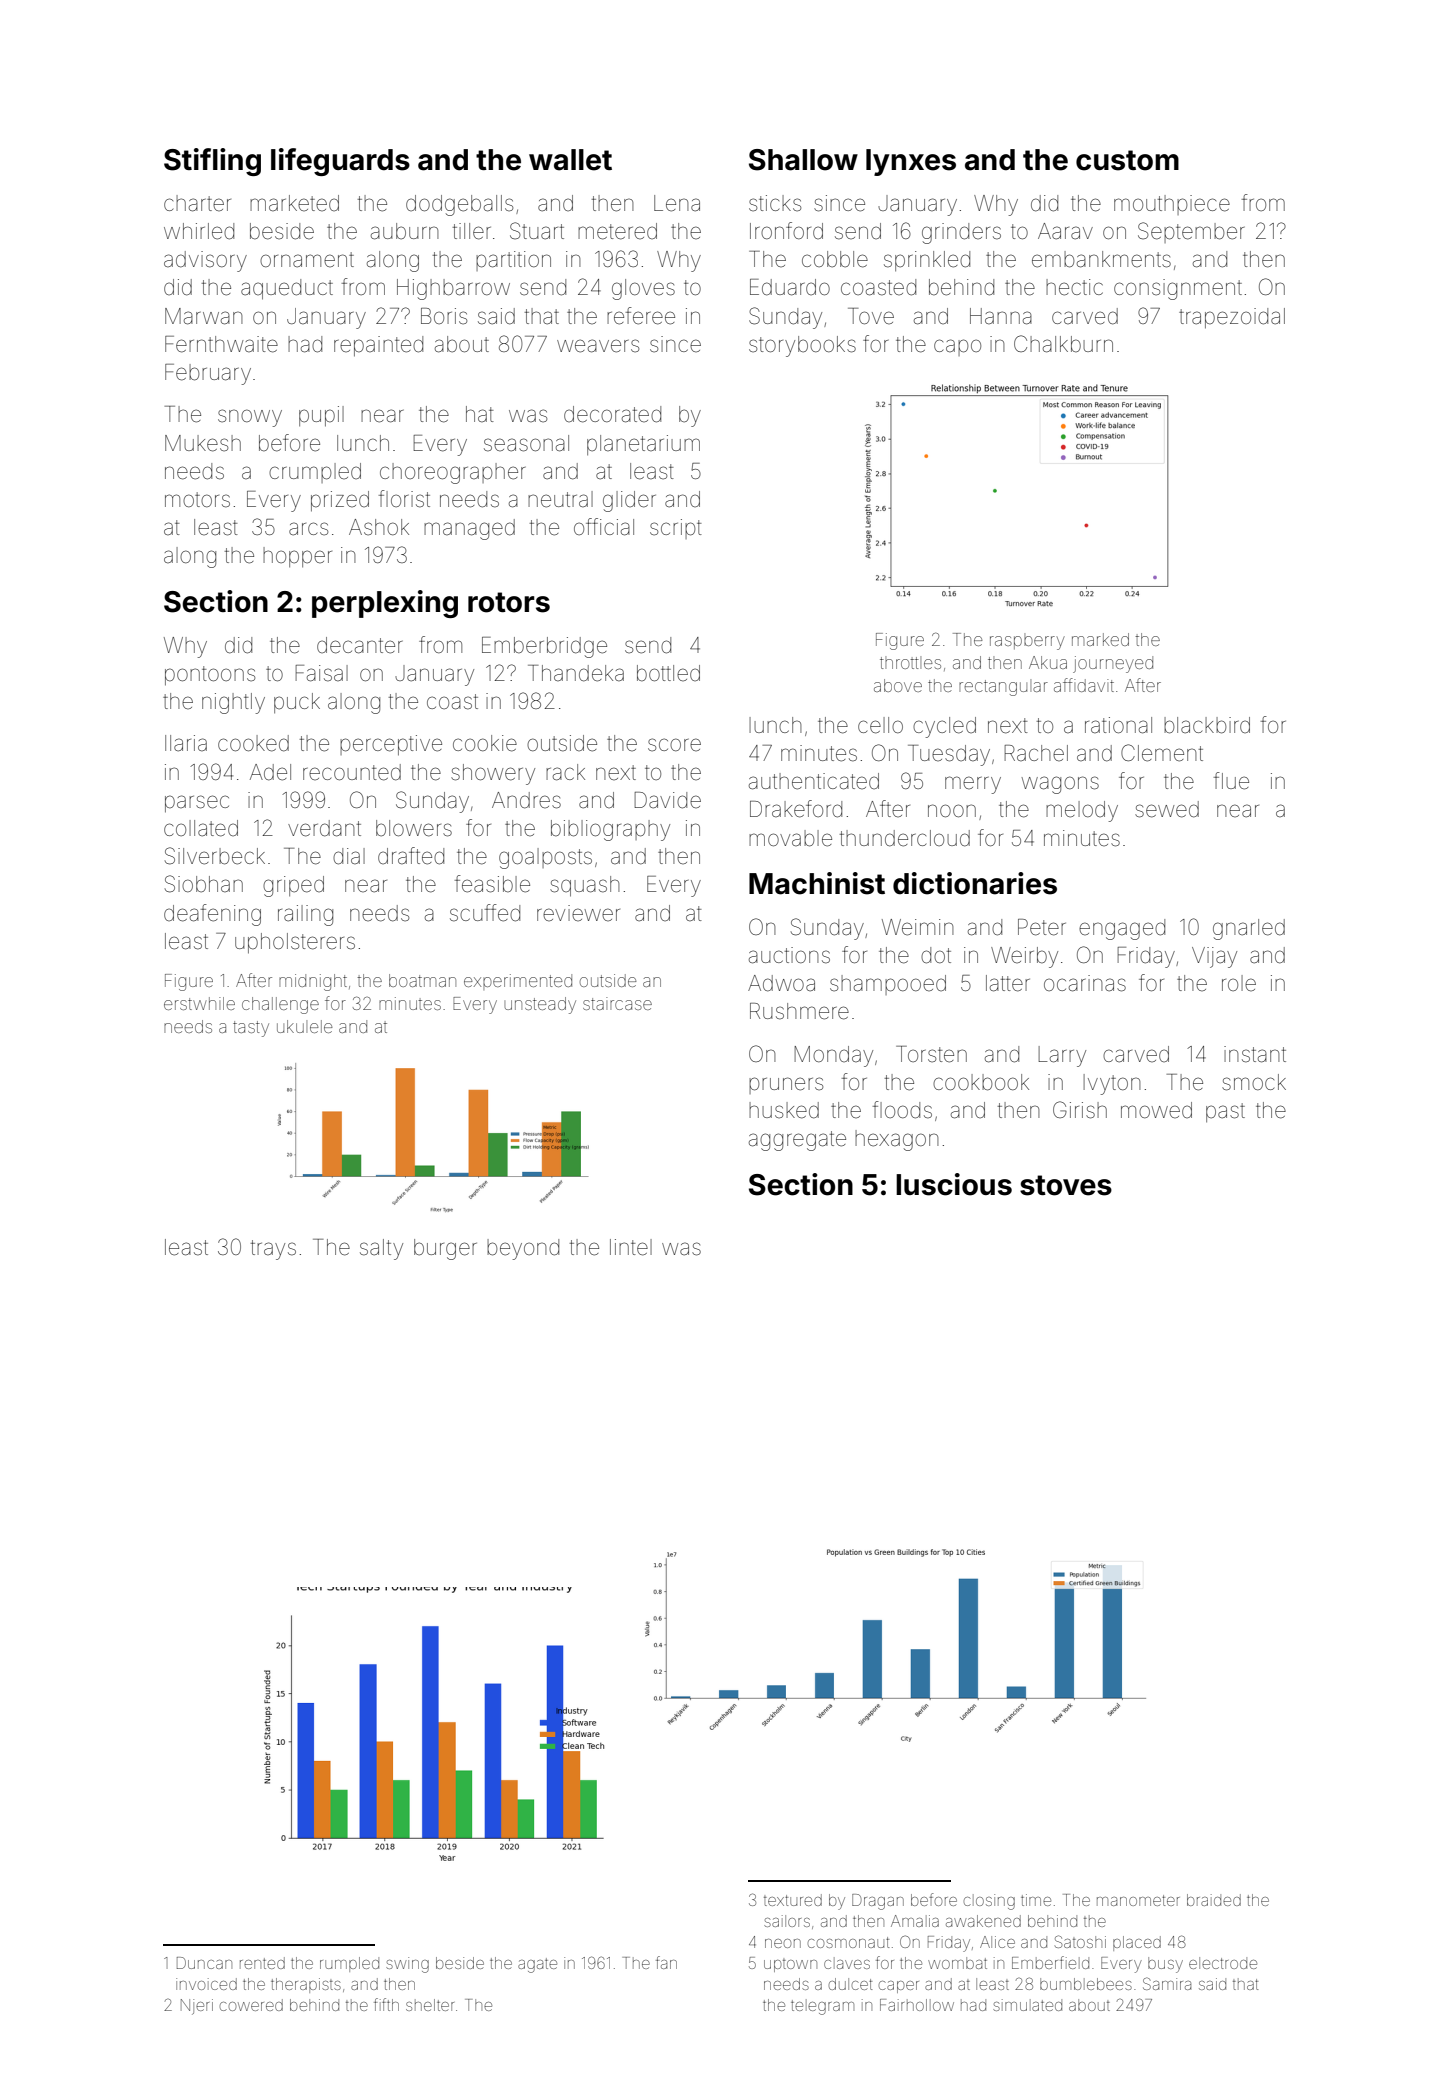  What do you see at coordinates (570, 160) in the page?
I see `wallet` at bounding box center [570, 160].
